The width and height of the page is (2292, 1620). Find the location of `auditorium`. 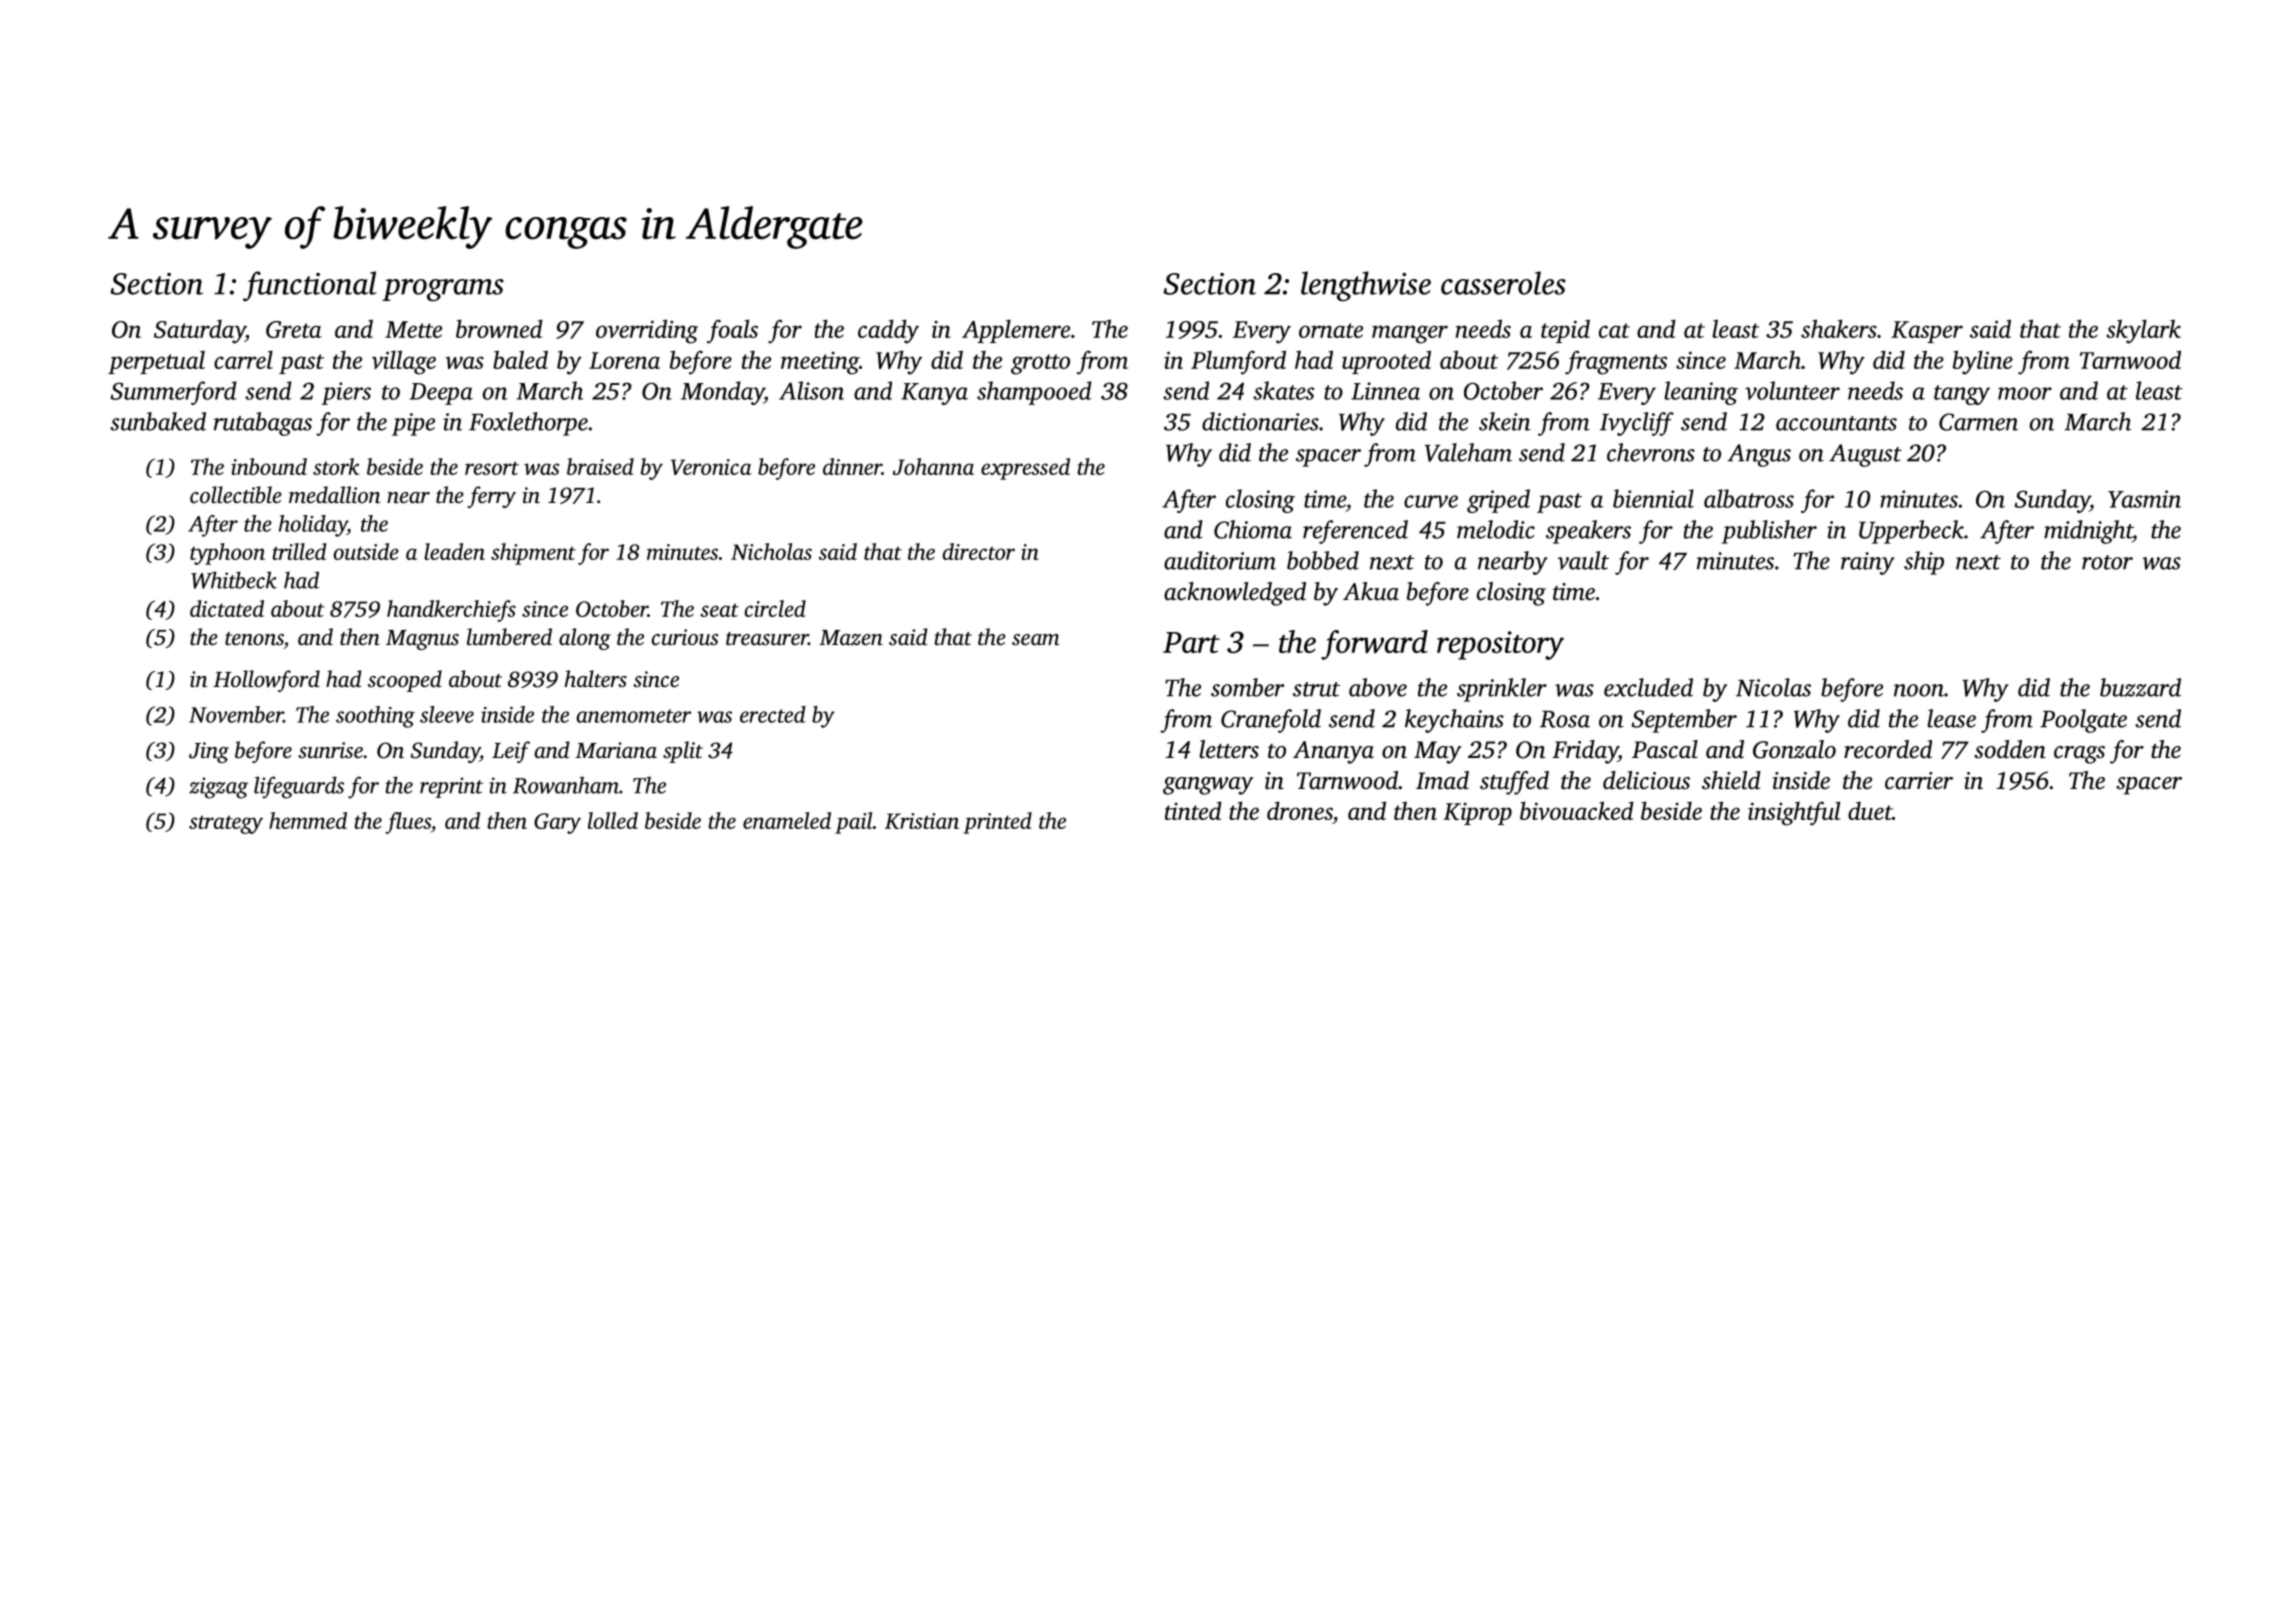

auditorium is located at coordinates (1220, 560).
